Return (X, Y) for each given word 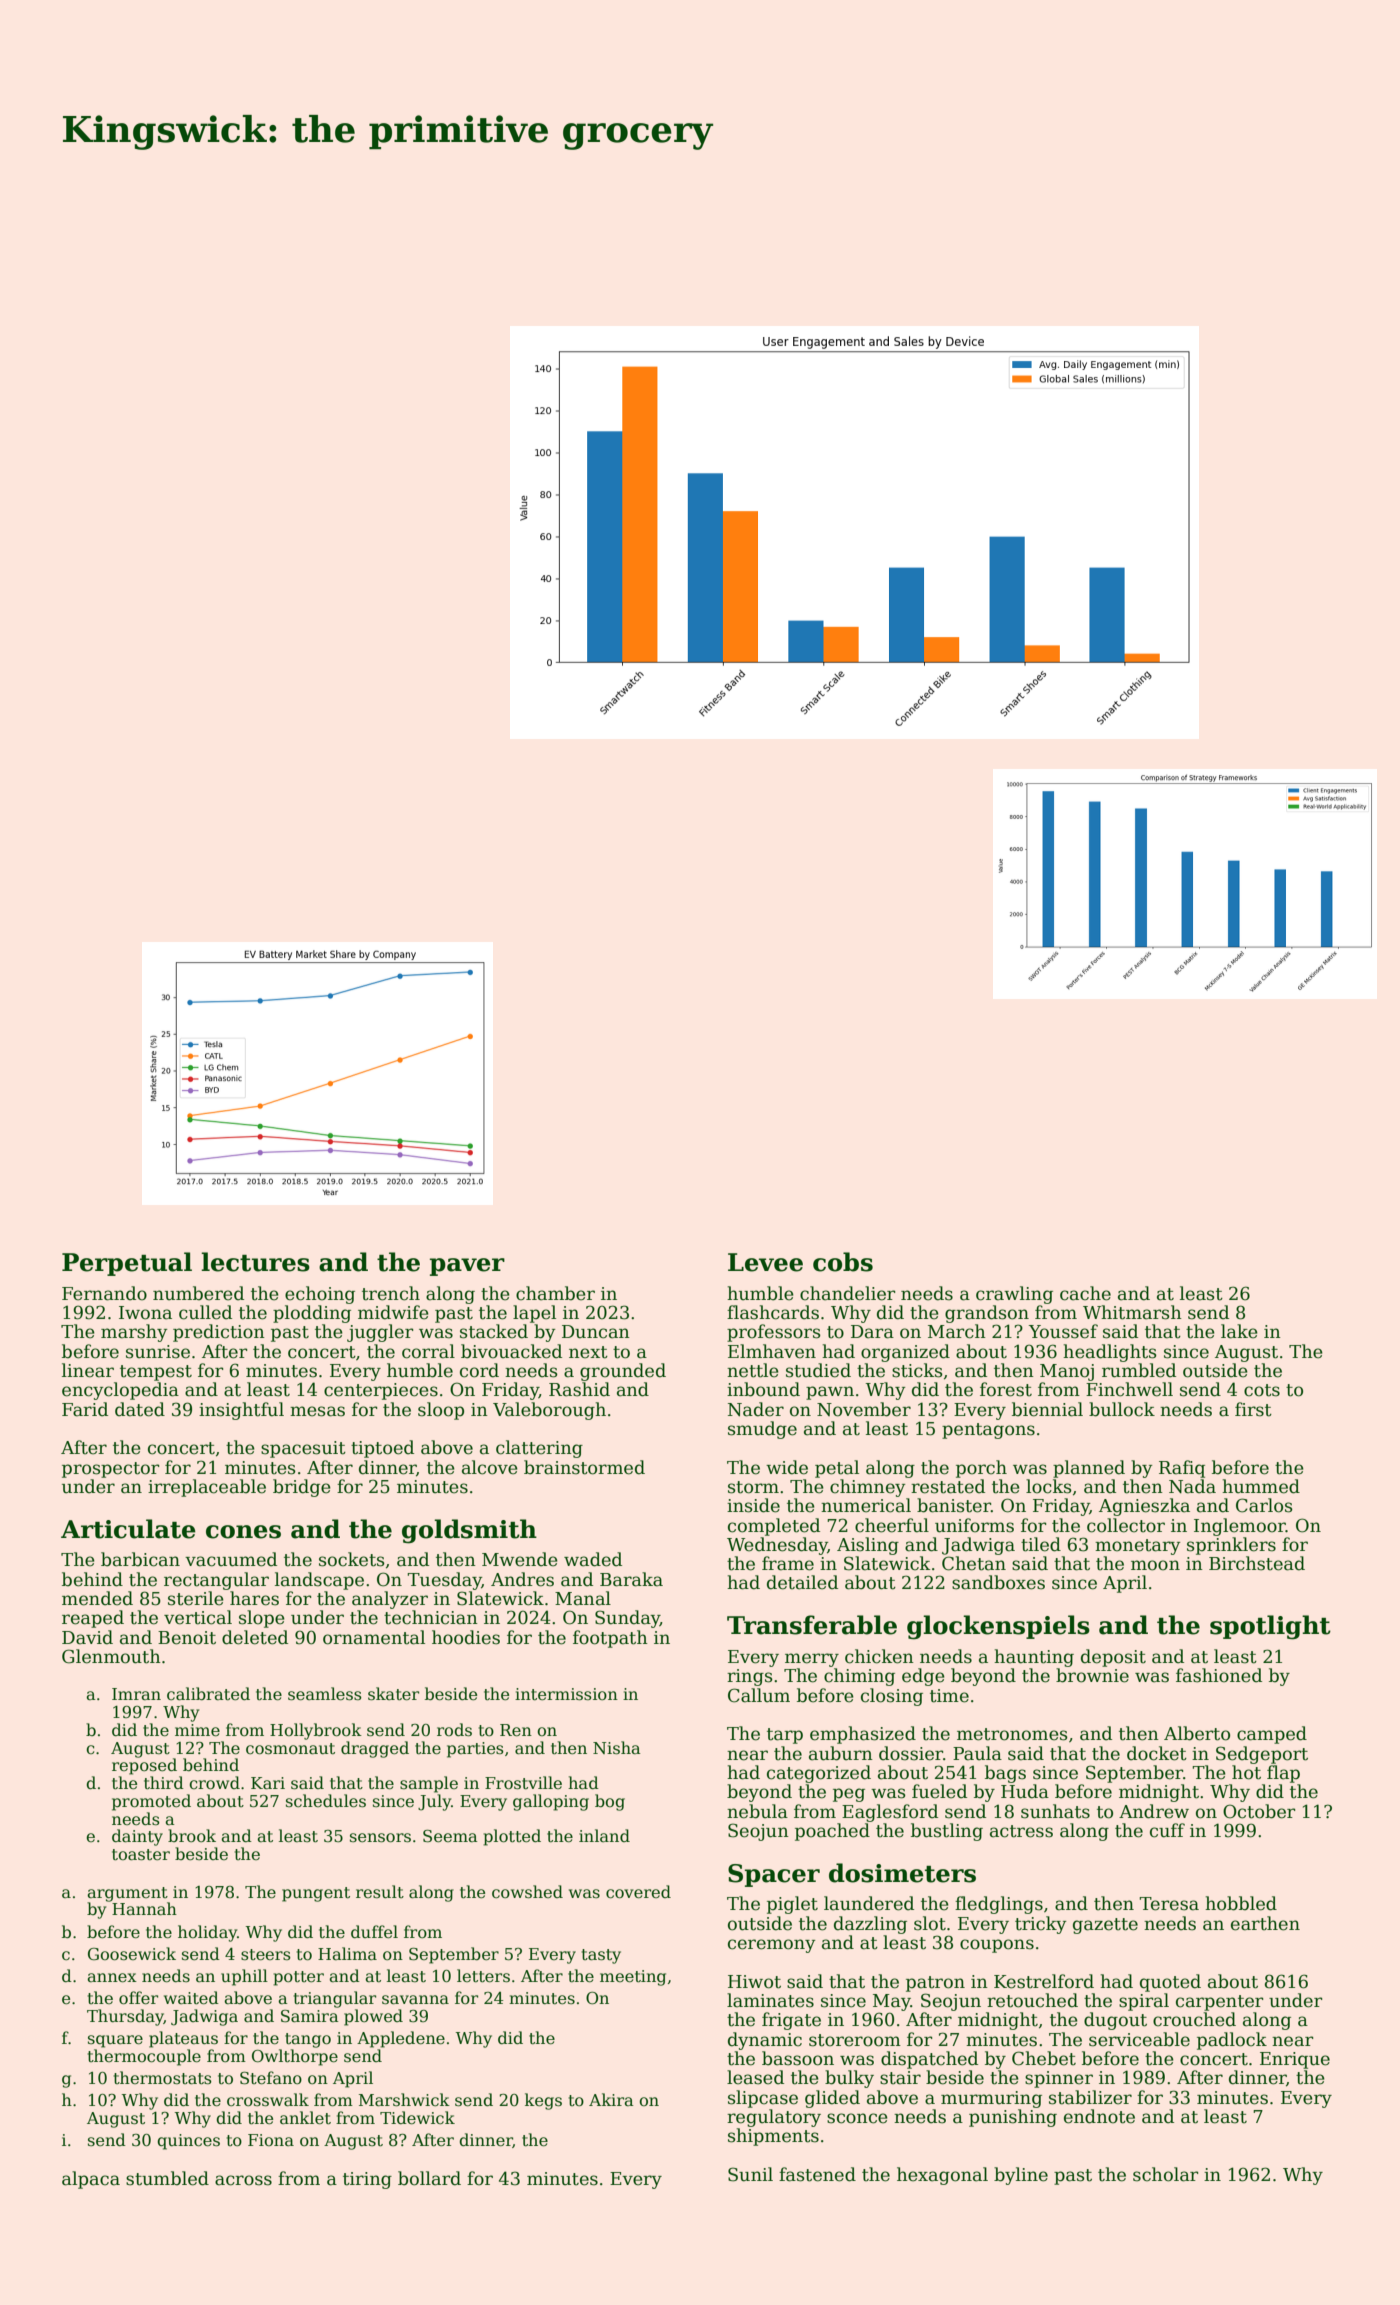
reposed (144, 1766)
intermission (566, 1694)
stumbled (167, 2178)
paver (467, 1267)
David (87, 1637)
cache (1085, 1293)
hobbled (1241, 1903)
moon (1155, 1565)
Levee (765, 1262)
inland (604, 1835)
